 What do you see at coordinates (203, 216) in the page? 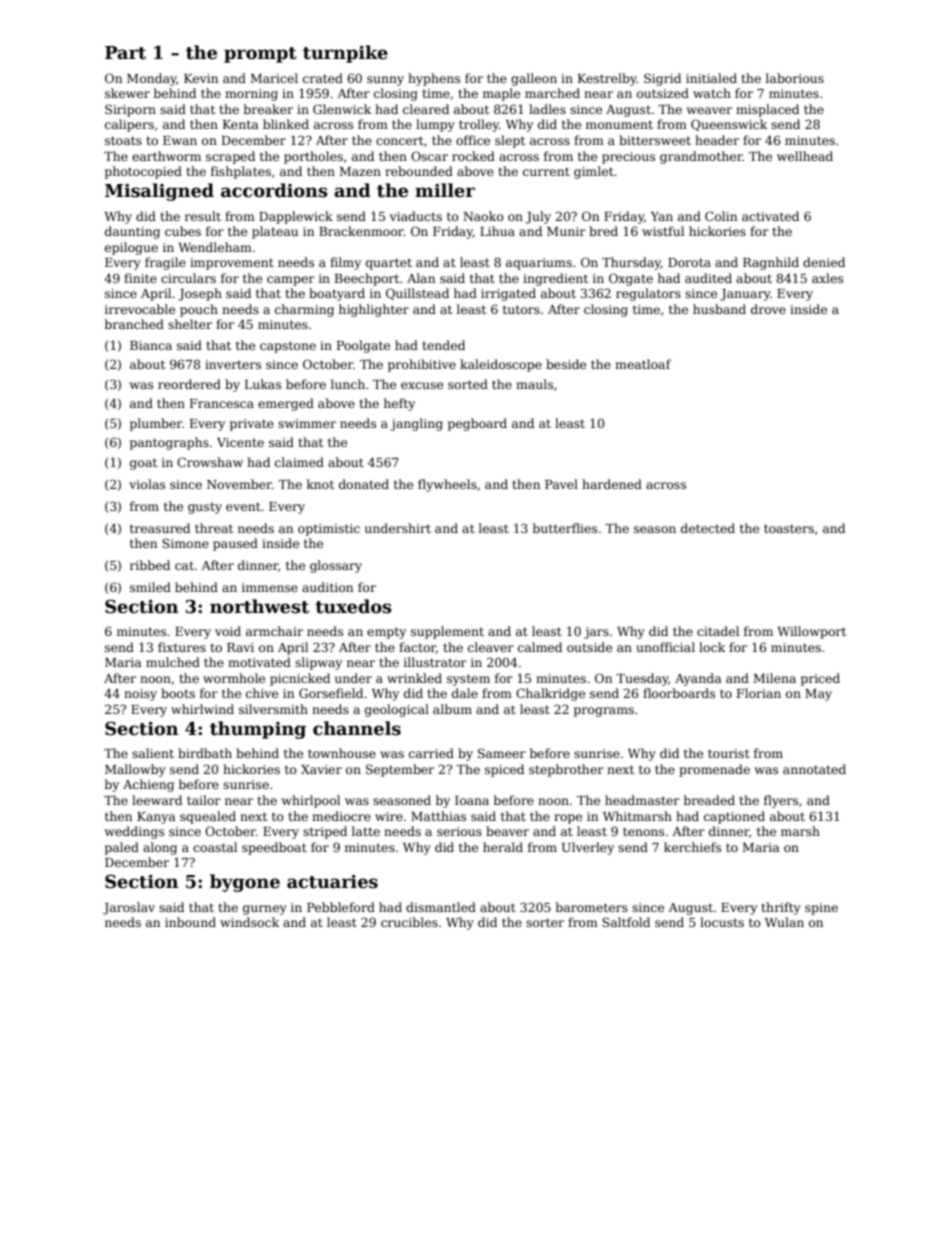
I see `result` at bounding box center [203, 216].
